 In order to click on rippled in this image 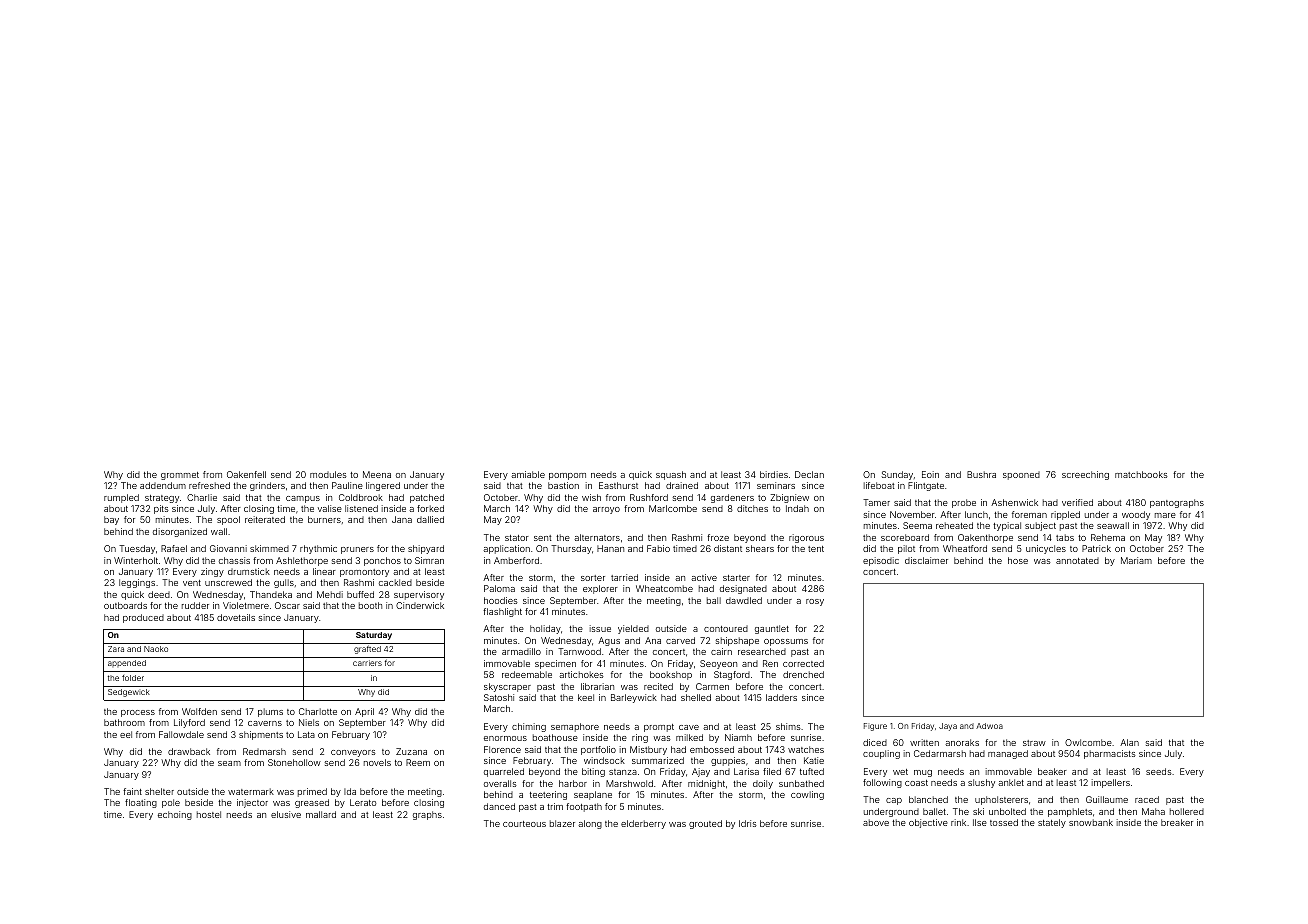, I will do `click(1065, 515)`.
